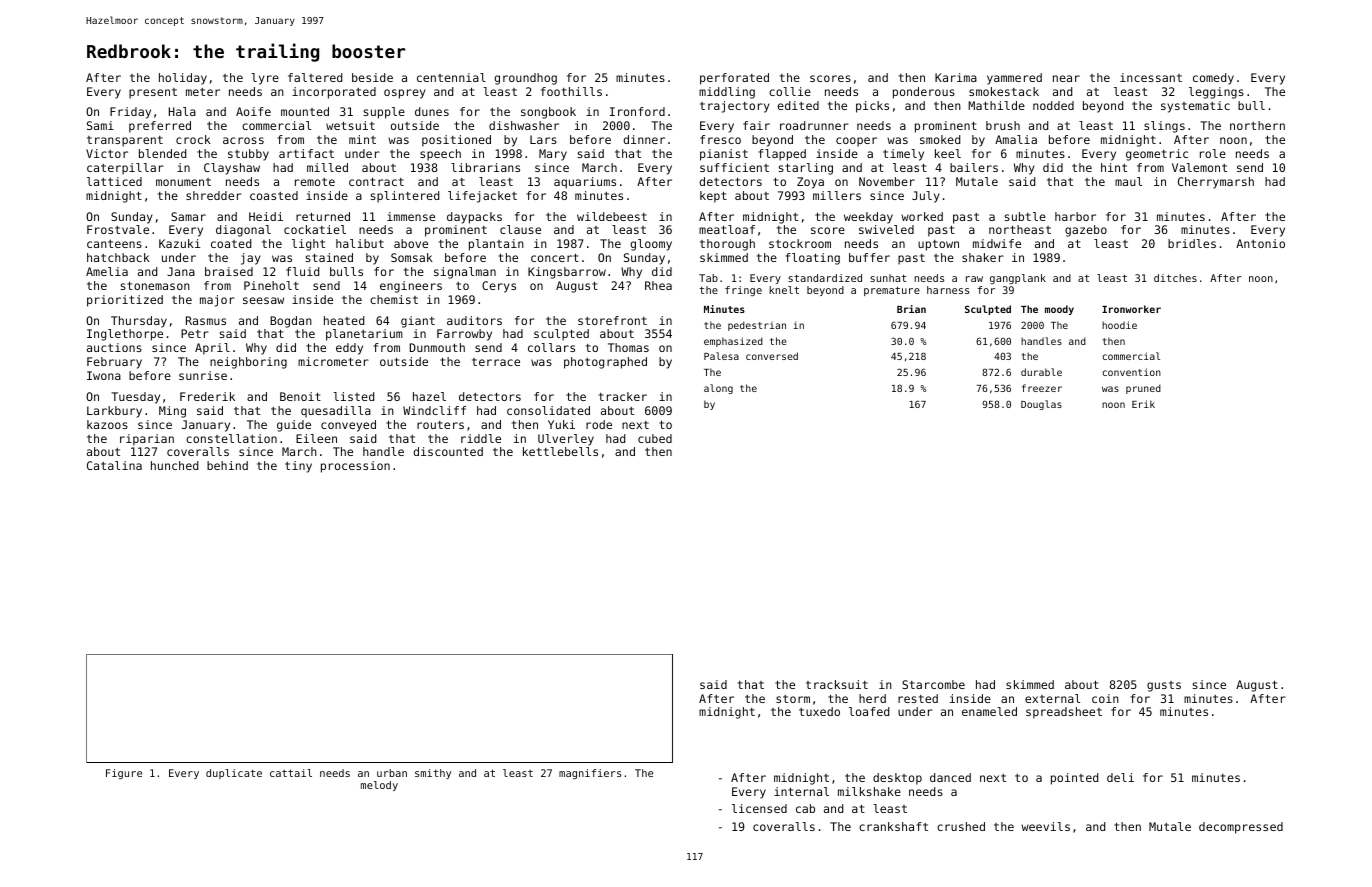  What do you see at coordinates (1241, 828) in the screenshot?
I see `decompressed` at bounding box center [1241, 828].
